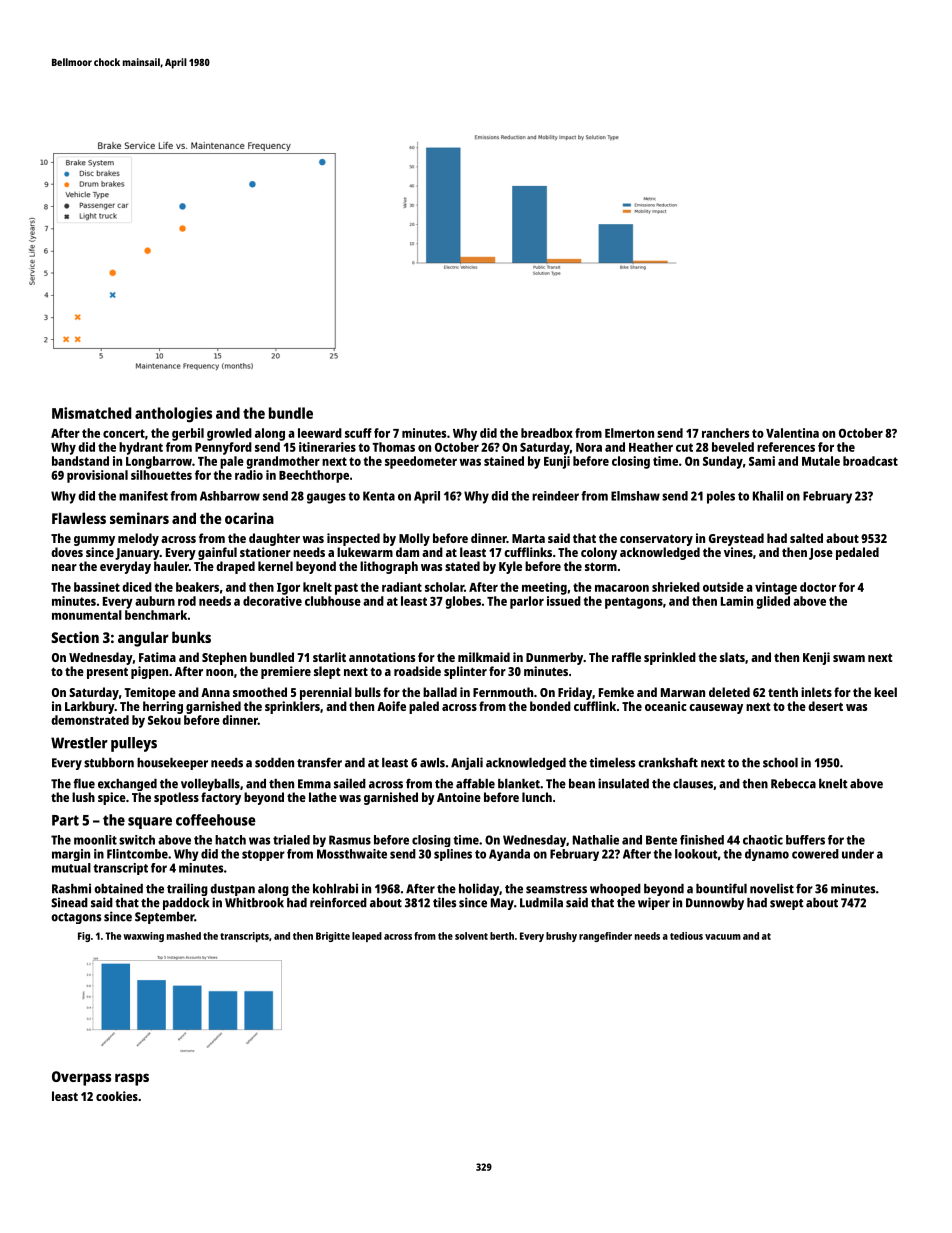 Image resolution: width=952 pixels, height=1233 pixels. I want to click on gauges, so click(326, 498).
